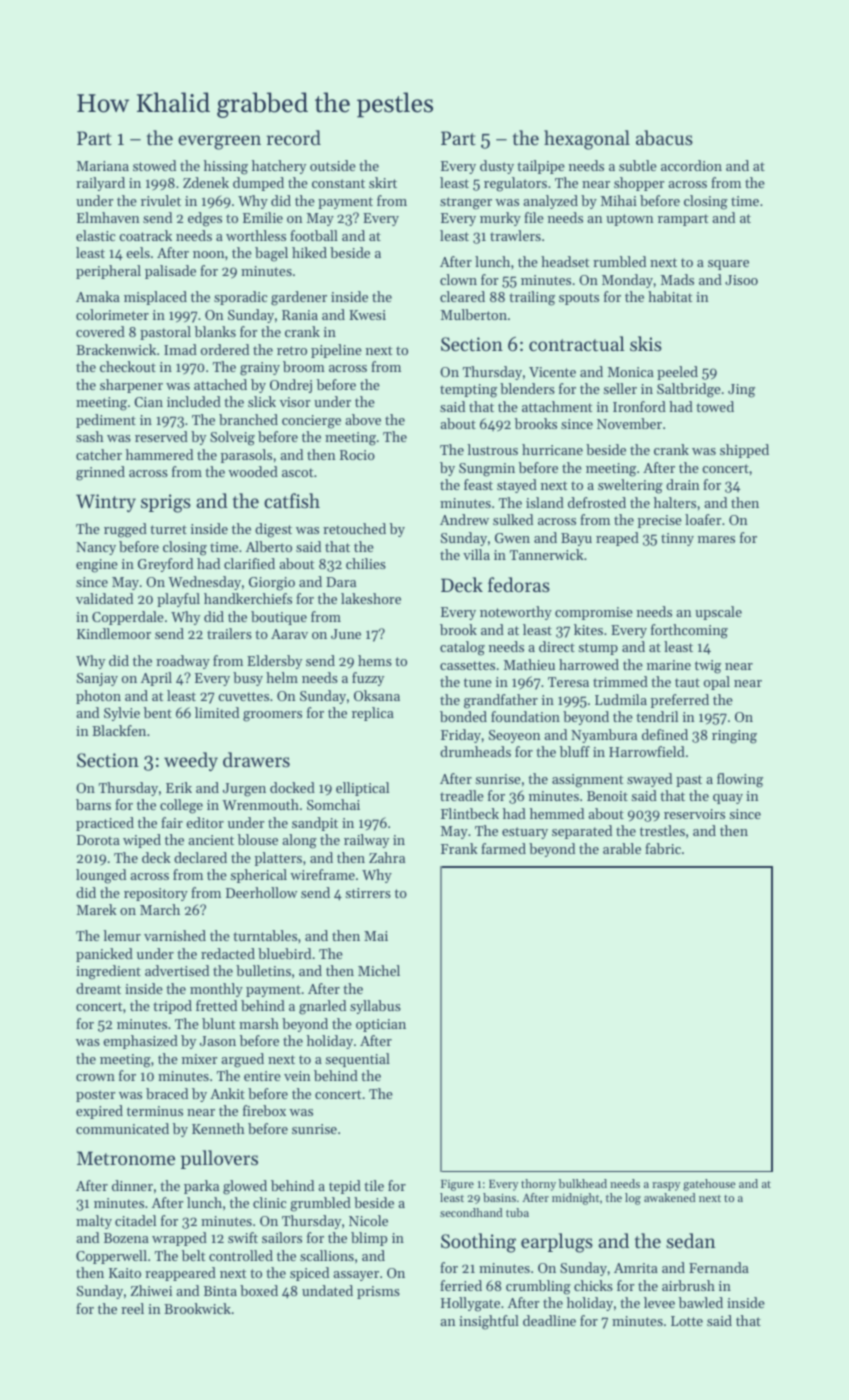 Image resolution: width=849 pixels, height=1400 pixels. Describe the element at coordinates (378, 1292) in the page. I see `prisms` at that location.
